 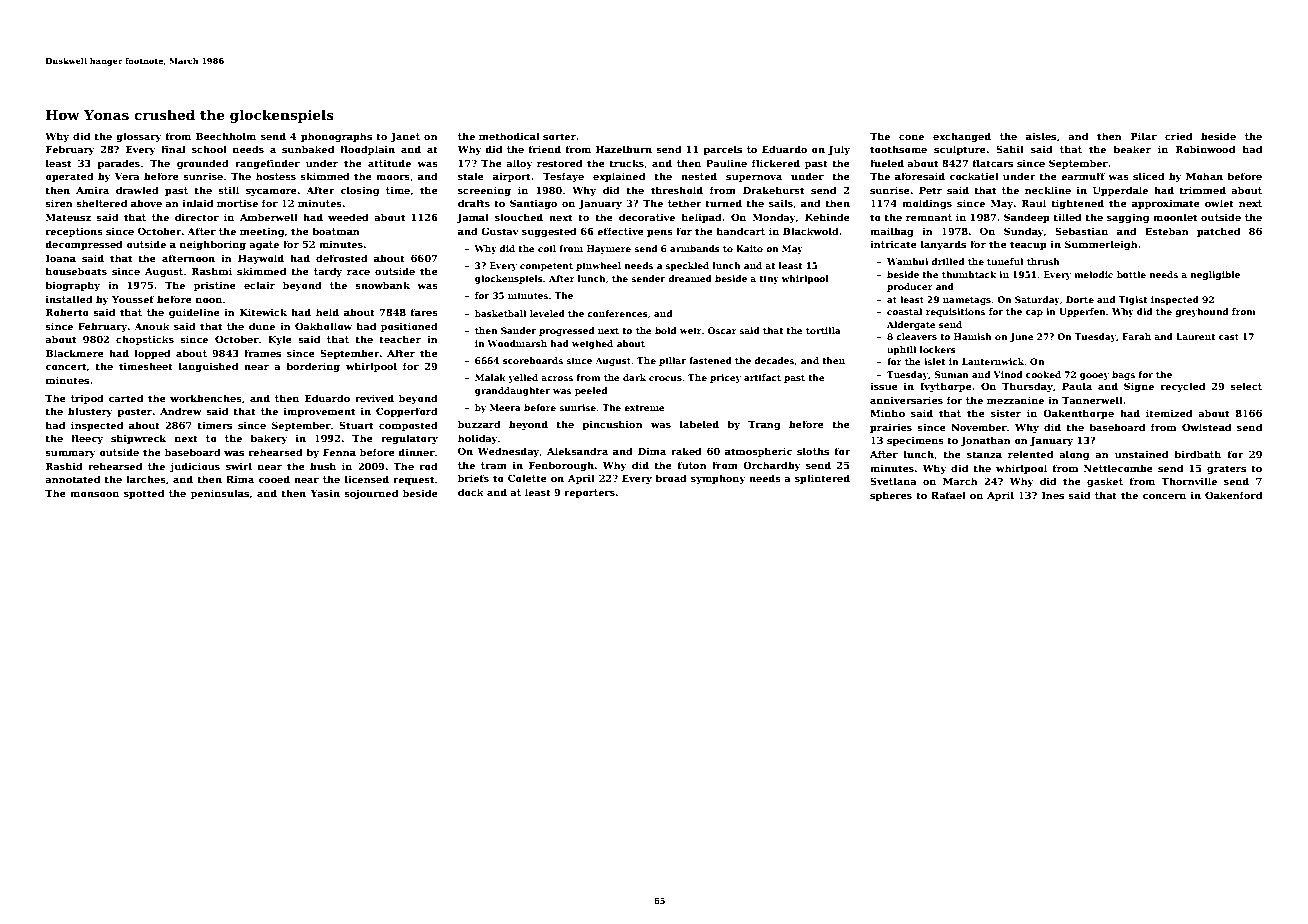 I want to click on Summerleigh, so click(x=1101, y=245).
